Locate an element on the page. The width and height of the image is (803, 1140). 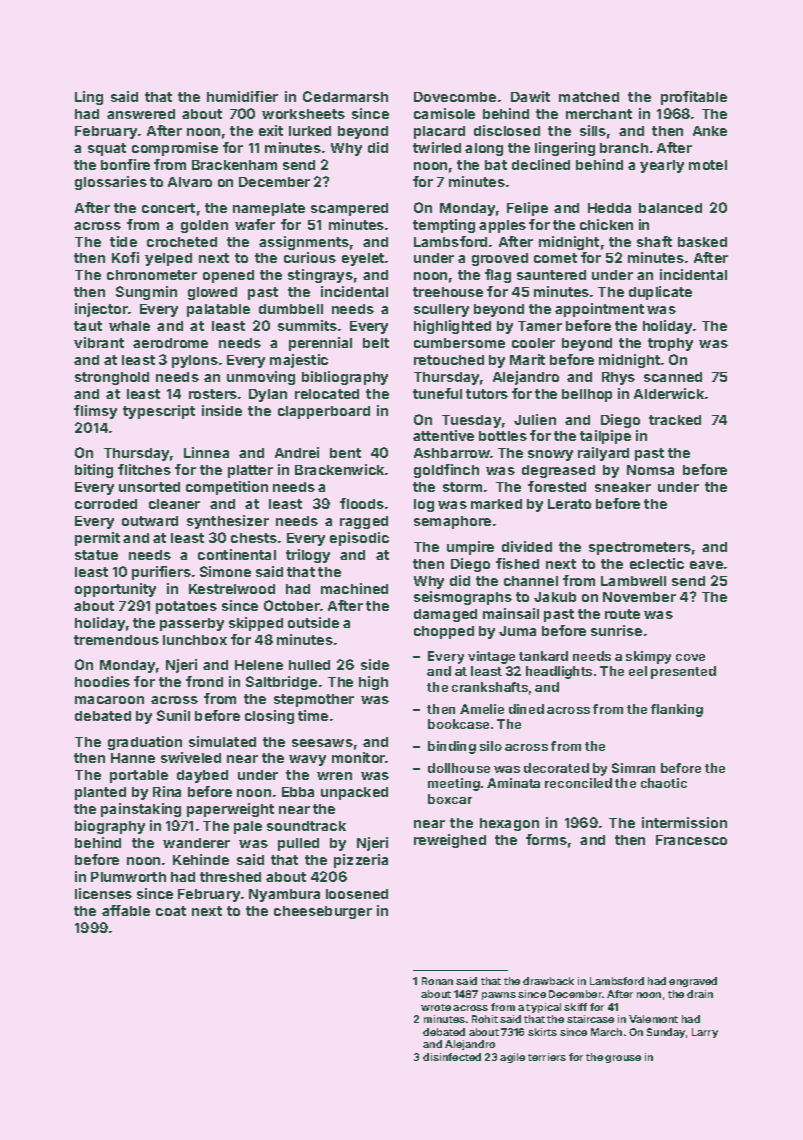
Cedarmarsh is located at coordinates (345, 96).
